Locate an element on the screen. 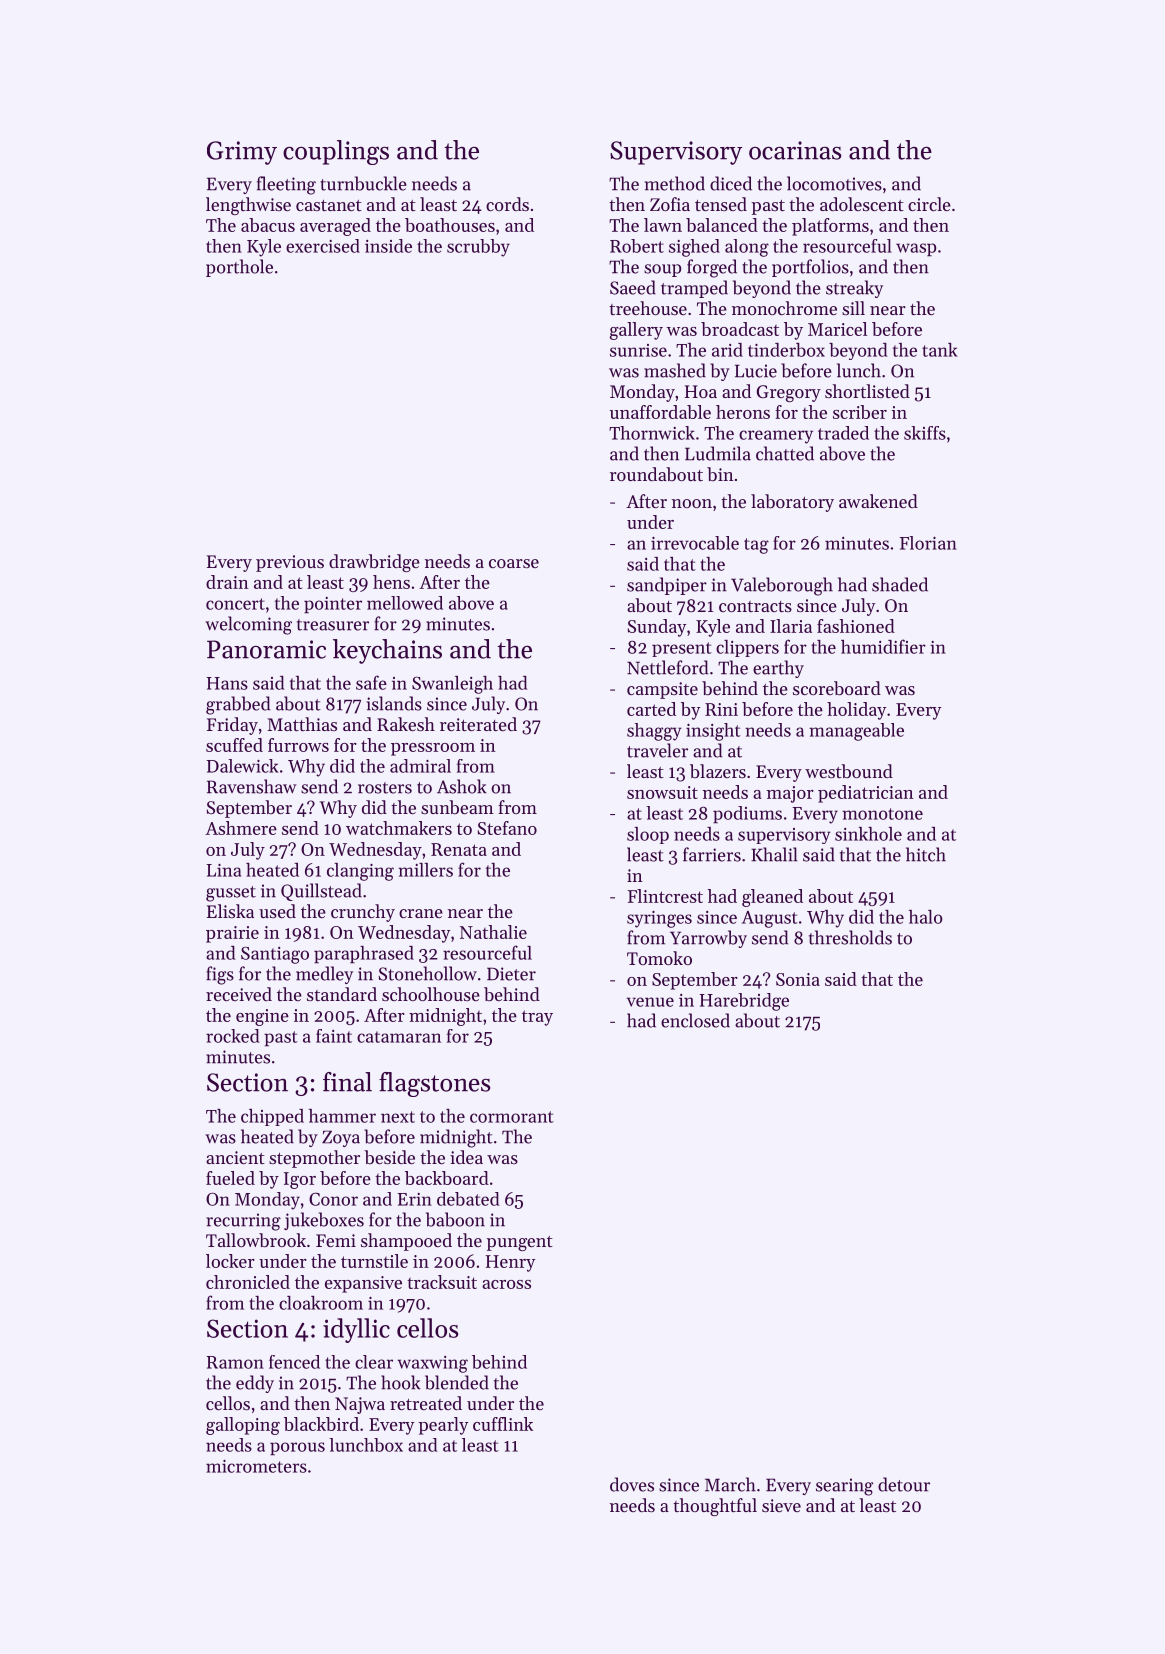 This screenshot has height=1654, width=1165. circle is located at coordinates (929, 204).
